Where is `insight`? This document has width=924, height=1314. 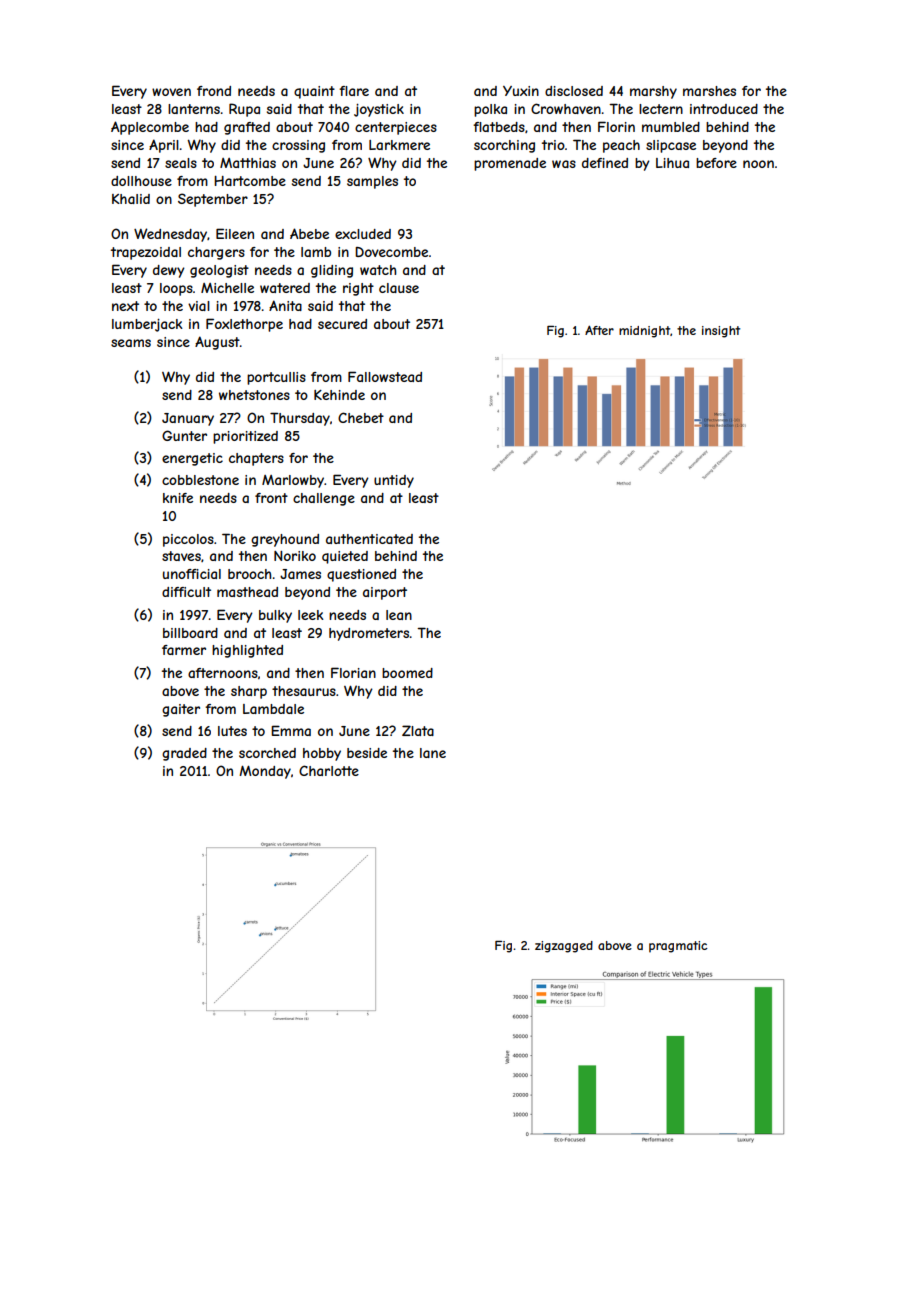
insight is located at coordinates (721, 332).
